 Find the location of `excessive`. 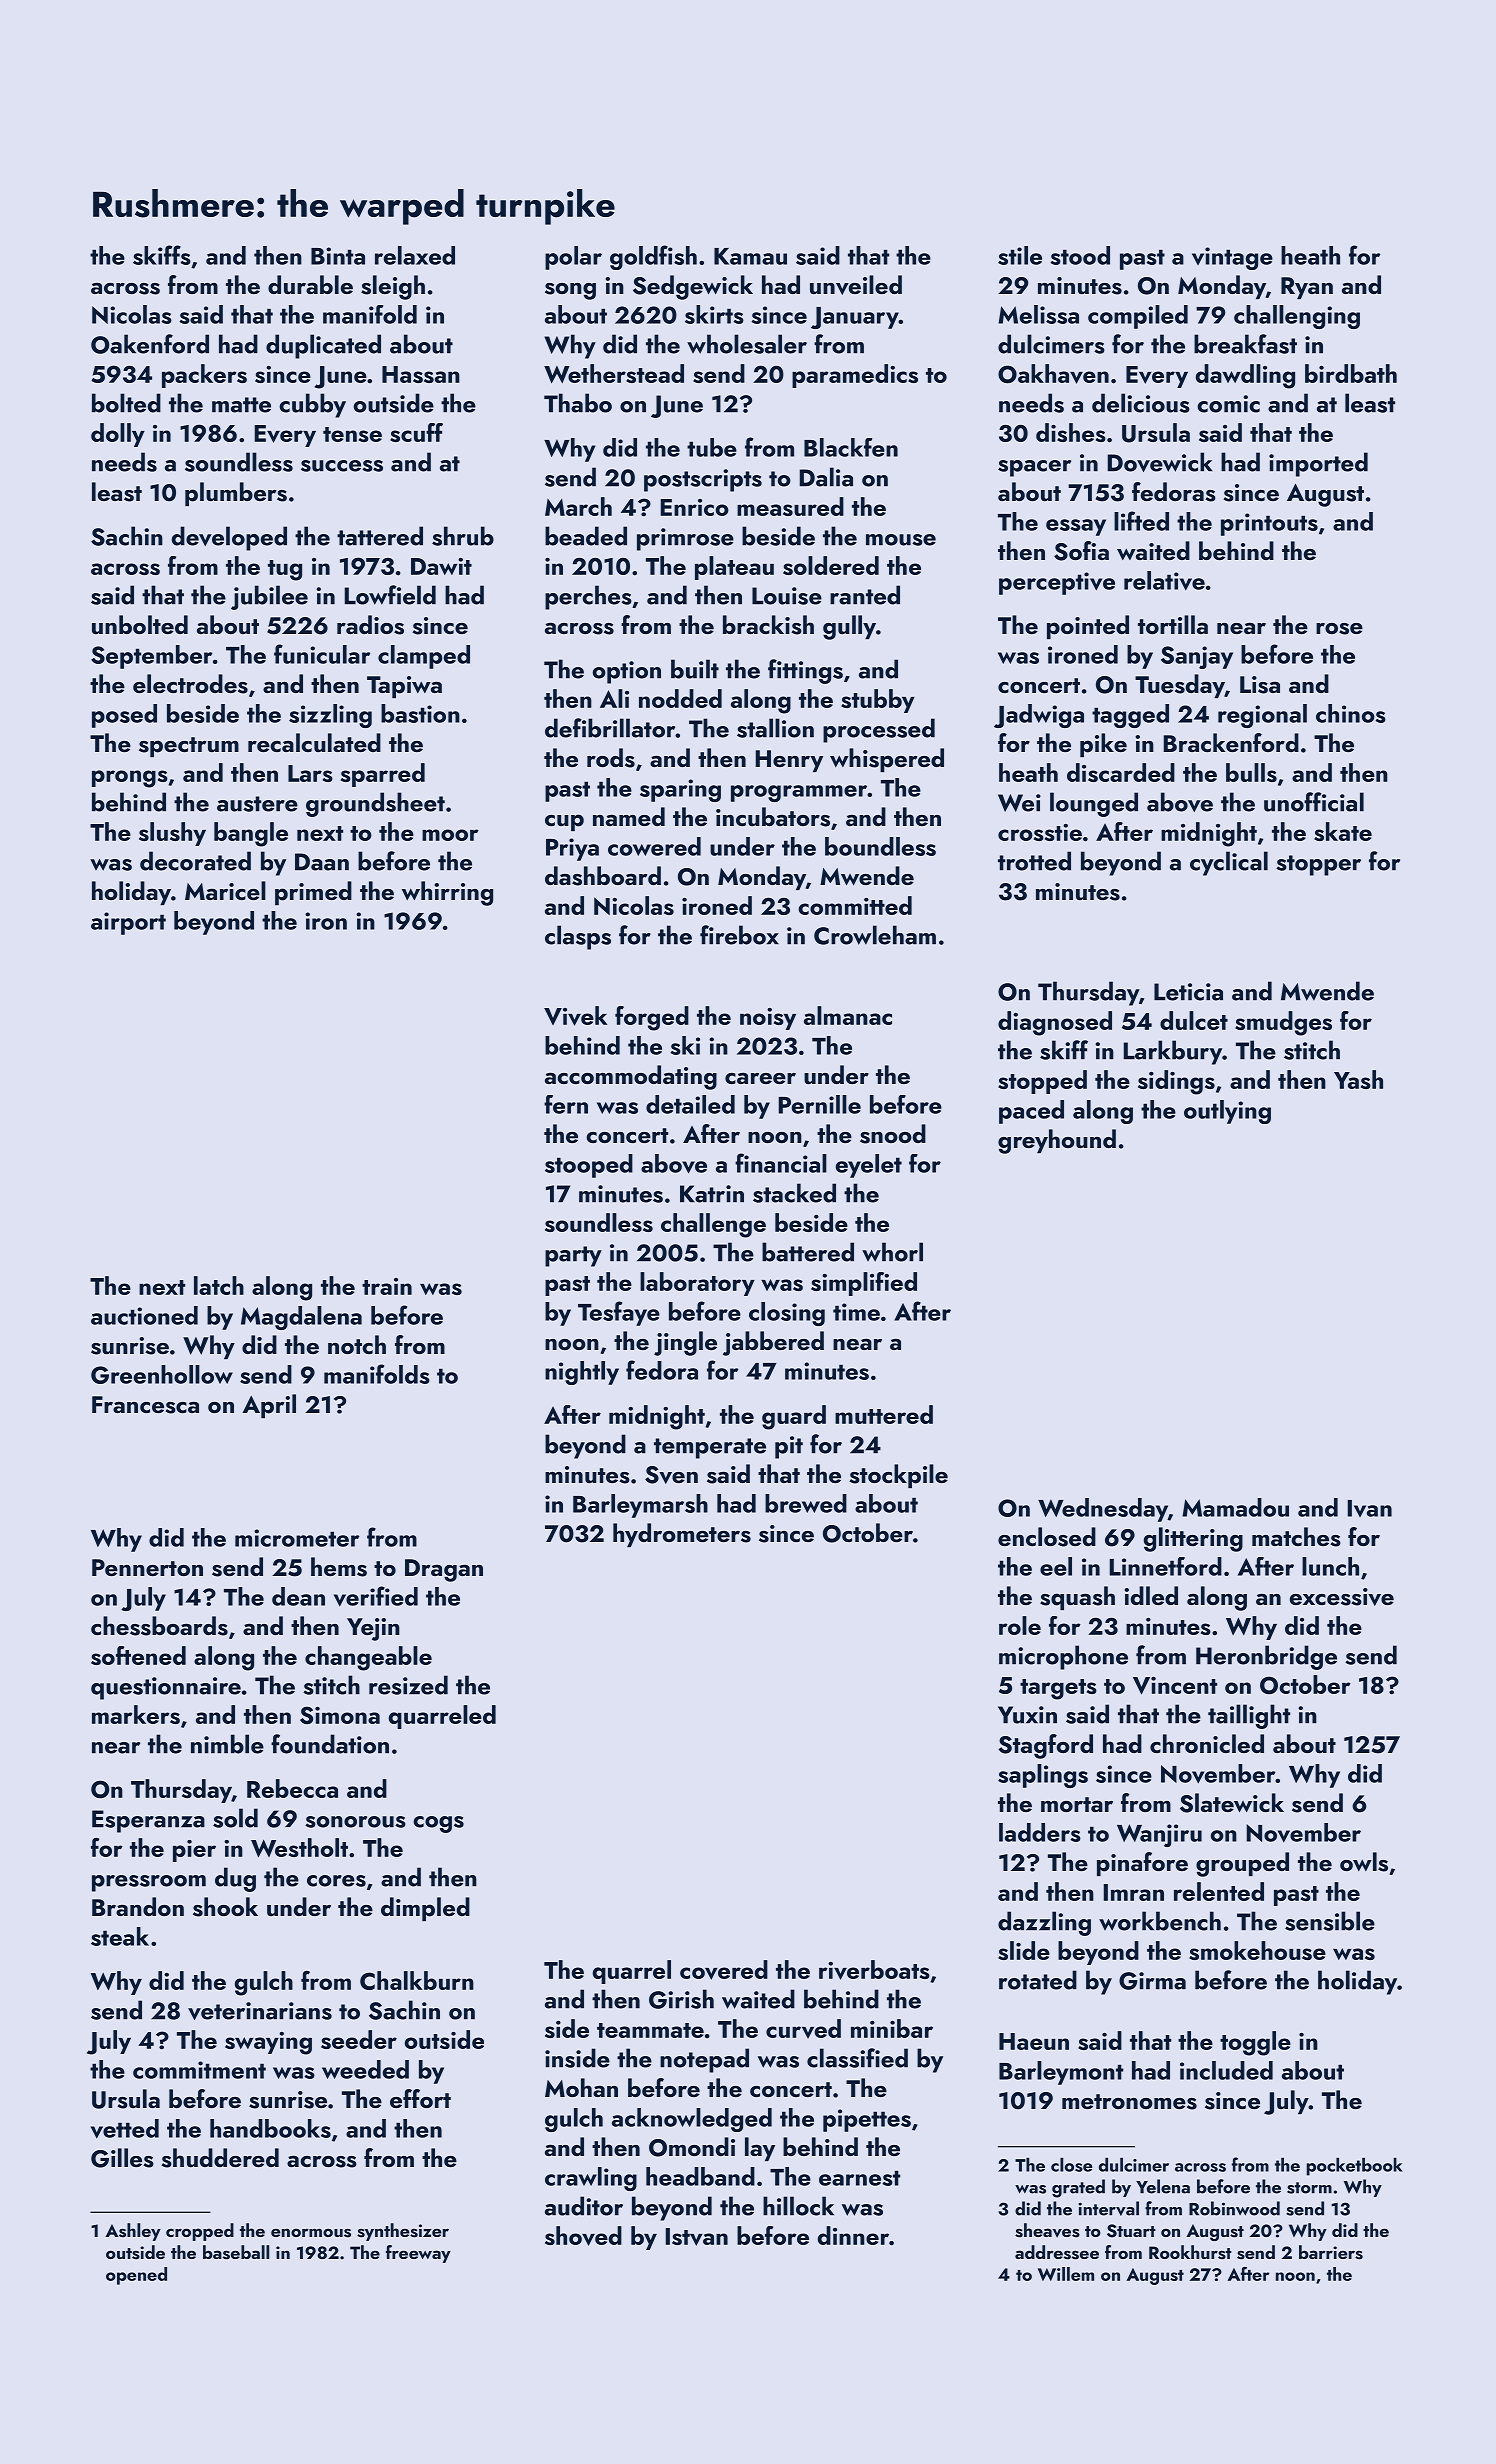

excessive is located at coordinates (1342, 1597).
